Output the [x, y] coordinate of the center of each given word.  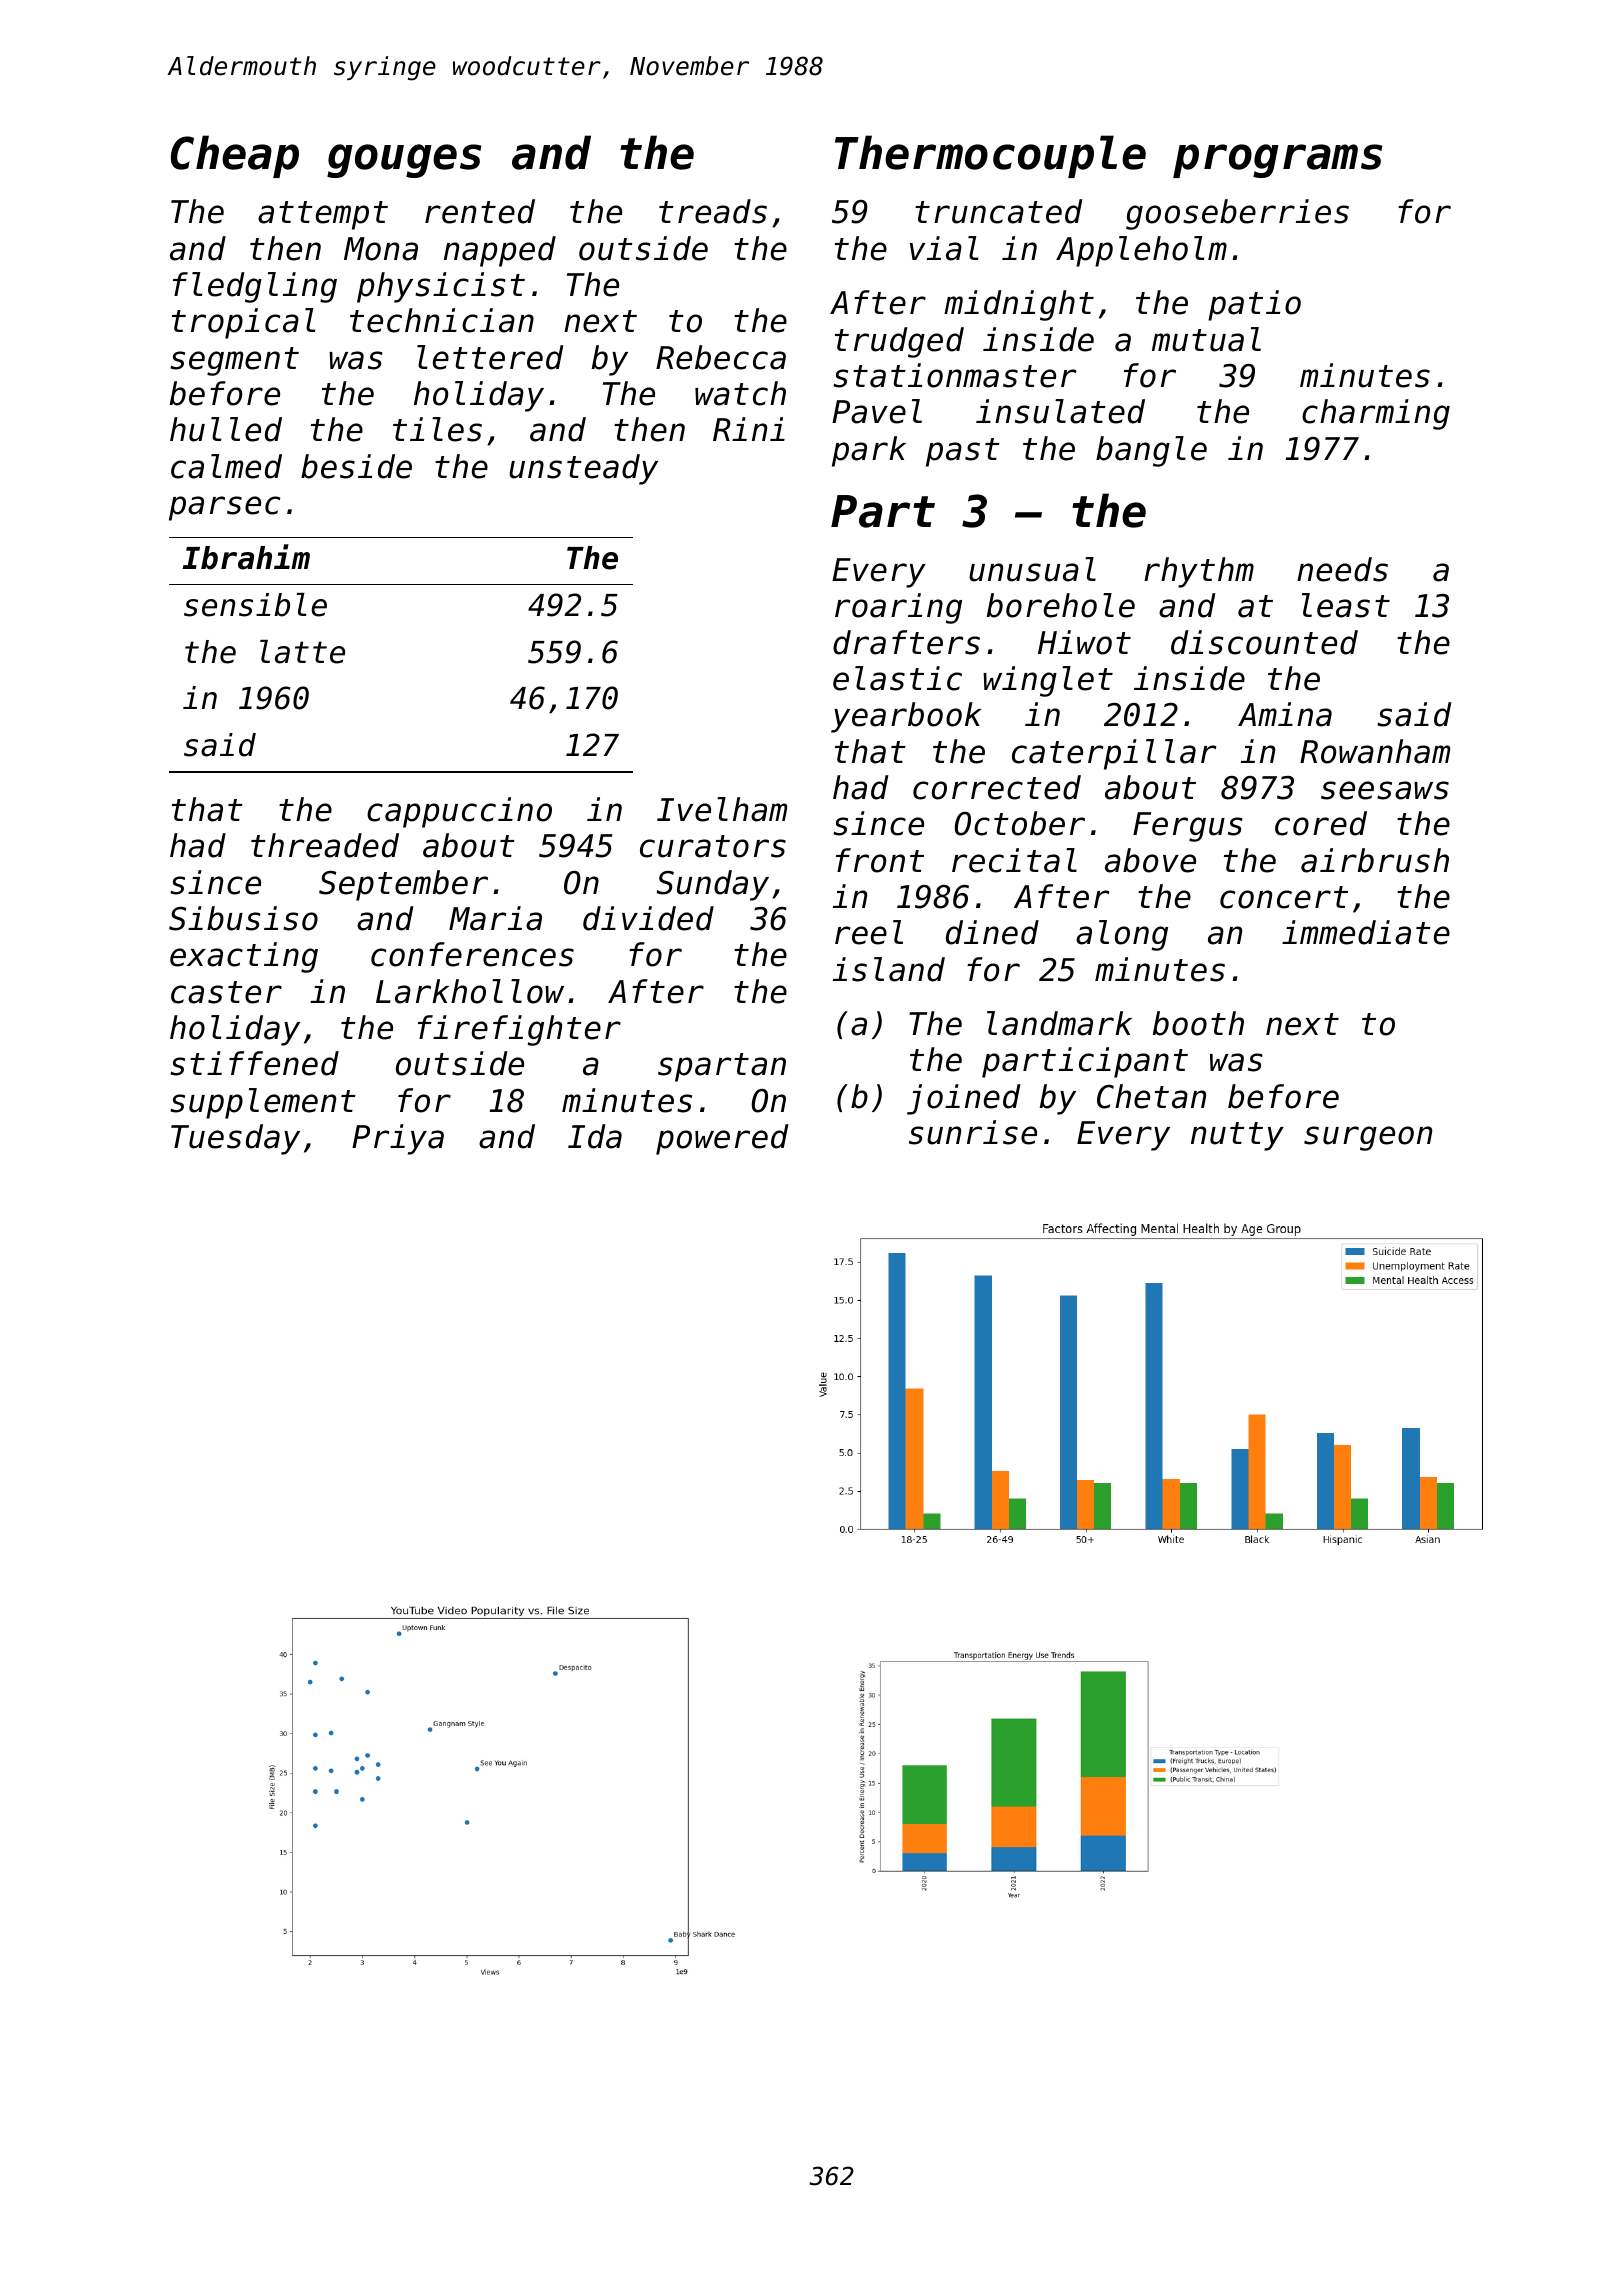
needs [1342, 569]
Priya [398, 1139]
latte [302, 652]
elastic [897, 678]
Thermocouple [990, 156]
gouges [404, 161]
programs [1278, 161]
